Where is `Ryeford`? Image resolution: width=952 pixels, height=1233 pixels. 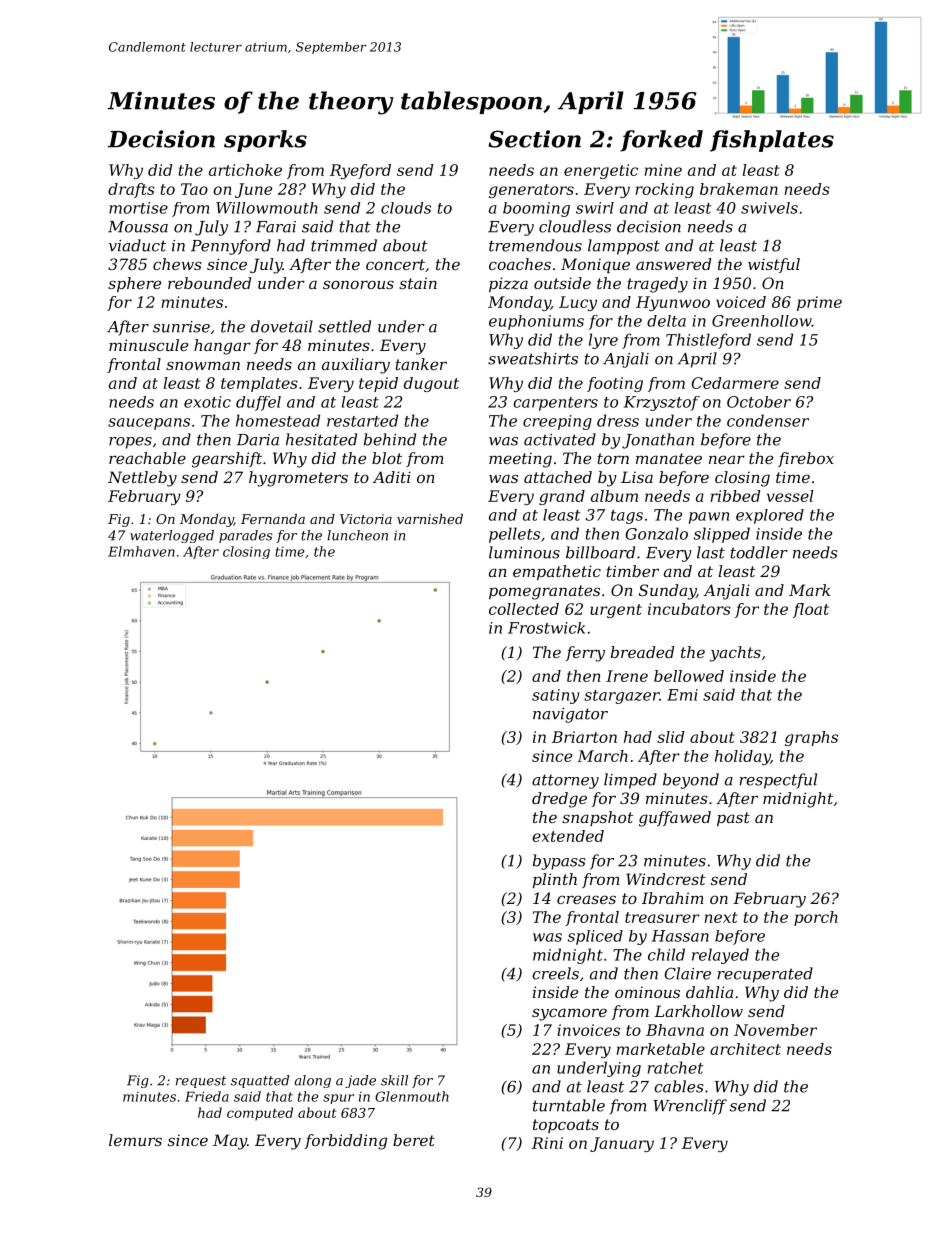
Ryeford is located at coordinates (360, 171).
